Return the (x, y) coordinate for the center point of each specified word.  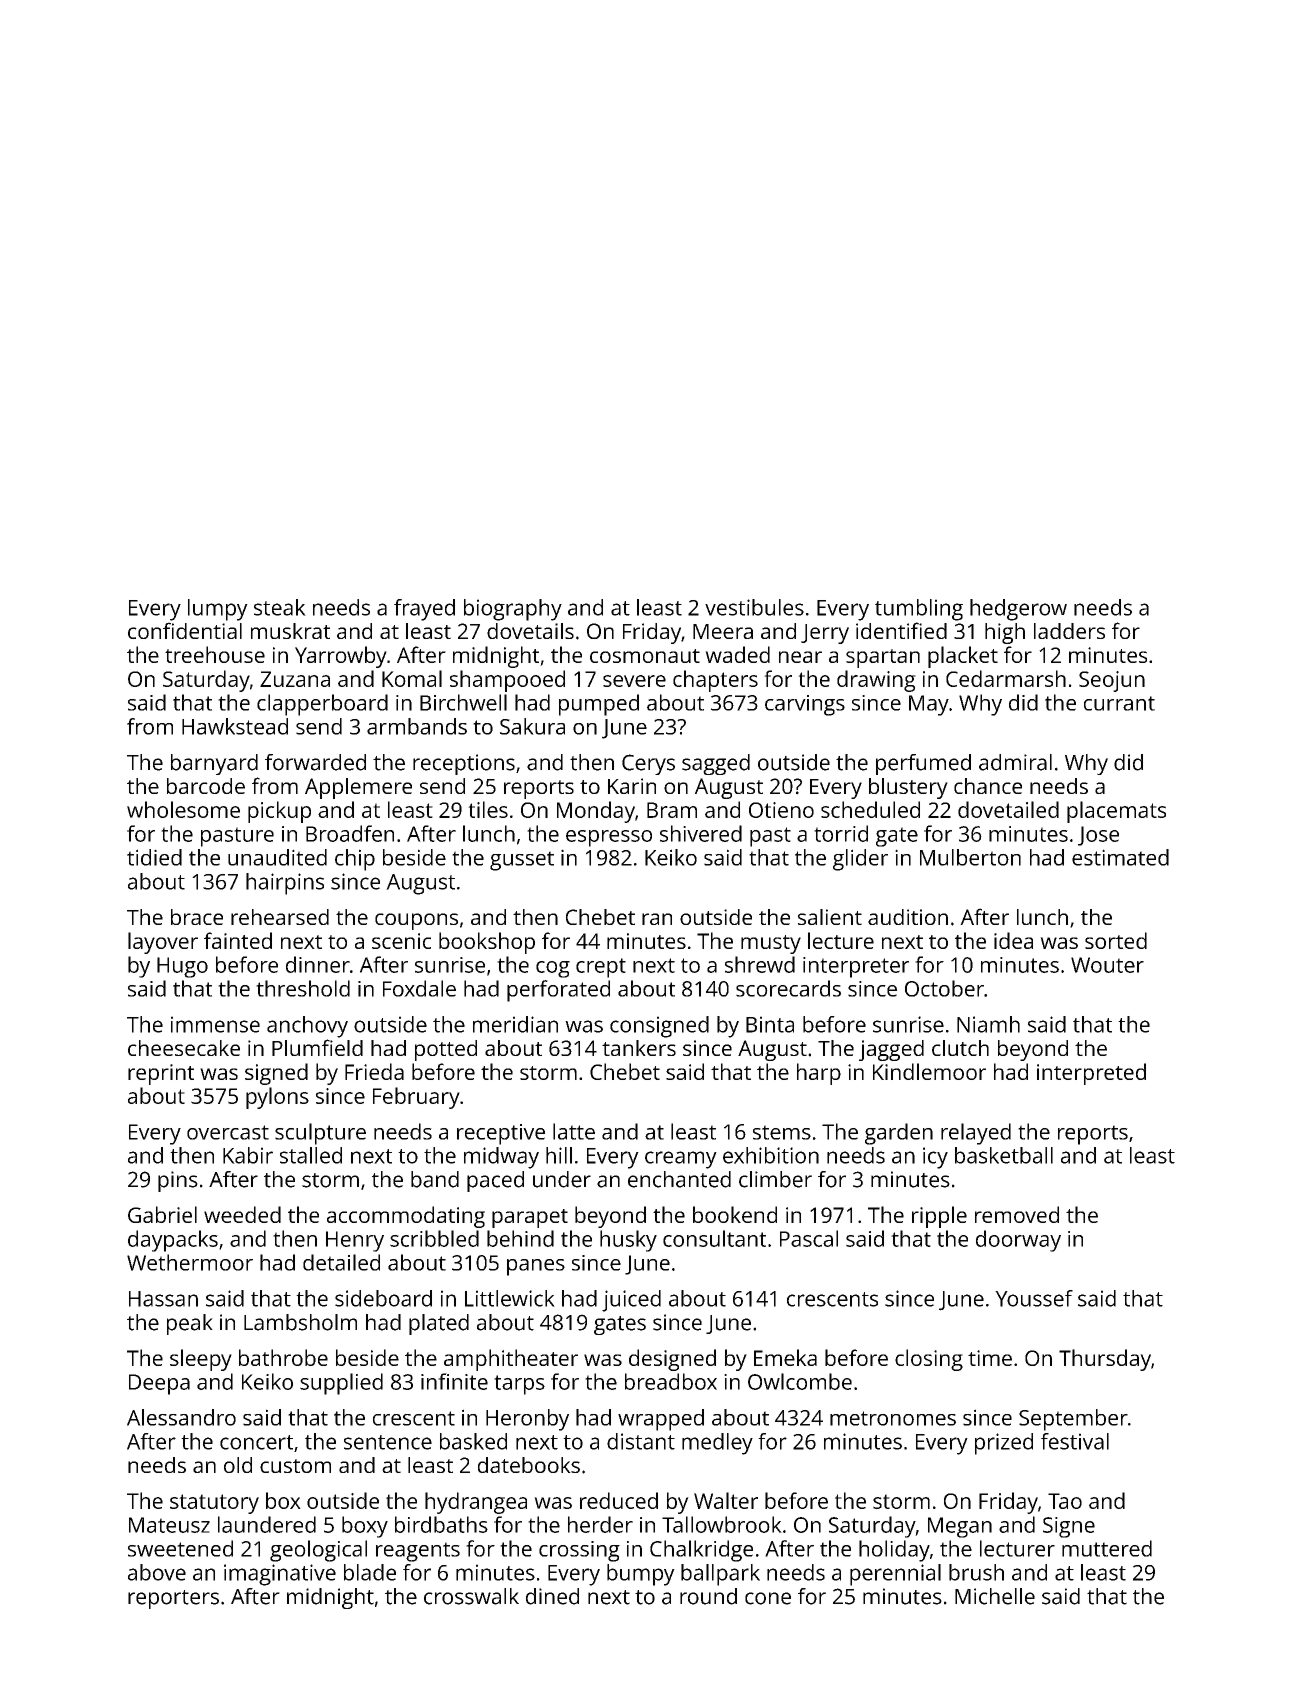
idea (1013, 940)
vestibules (754, 607)
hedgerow (1018, 610)
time (990, 1358)
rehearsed (280, 917)
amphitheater (511, 1360)
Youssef (1034, 1298)
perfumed (923, 764)
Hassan (163, 1299)
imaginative (280, 1575)
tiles (488, 809)
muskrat (290, 631)
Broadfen (350, 833)
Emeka (785, 1357)
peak (190, 1324)
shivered (701, 833)
